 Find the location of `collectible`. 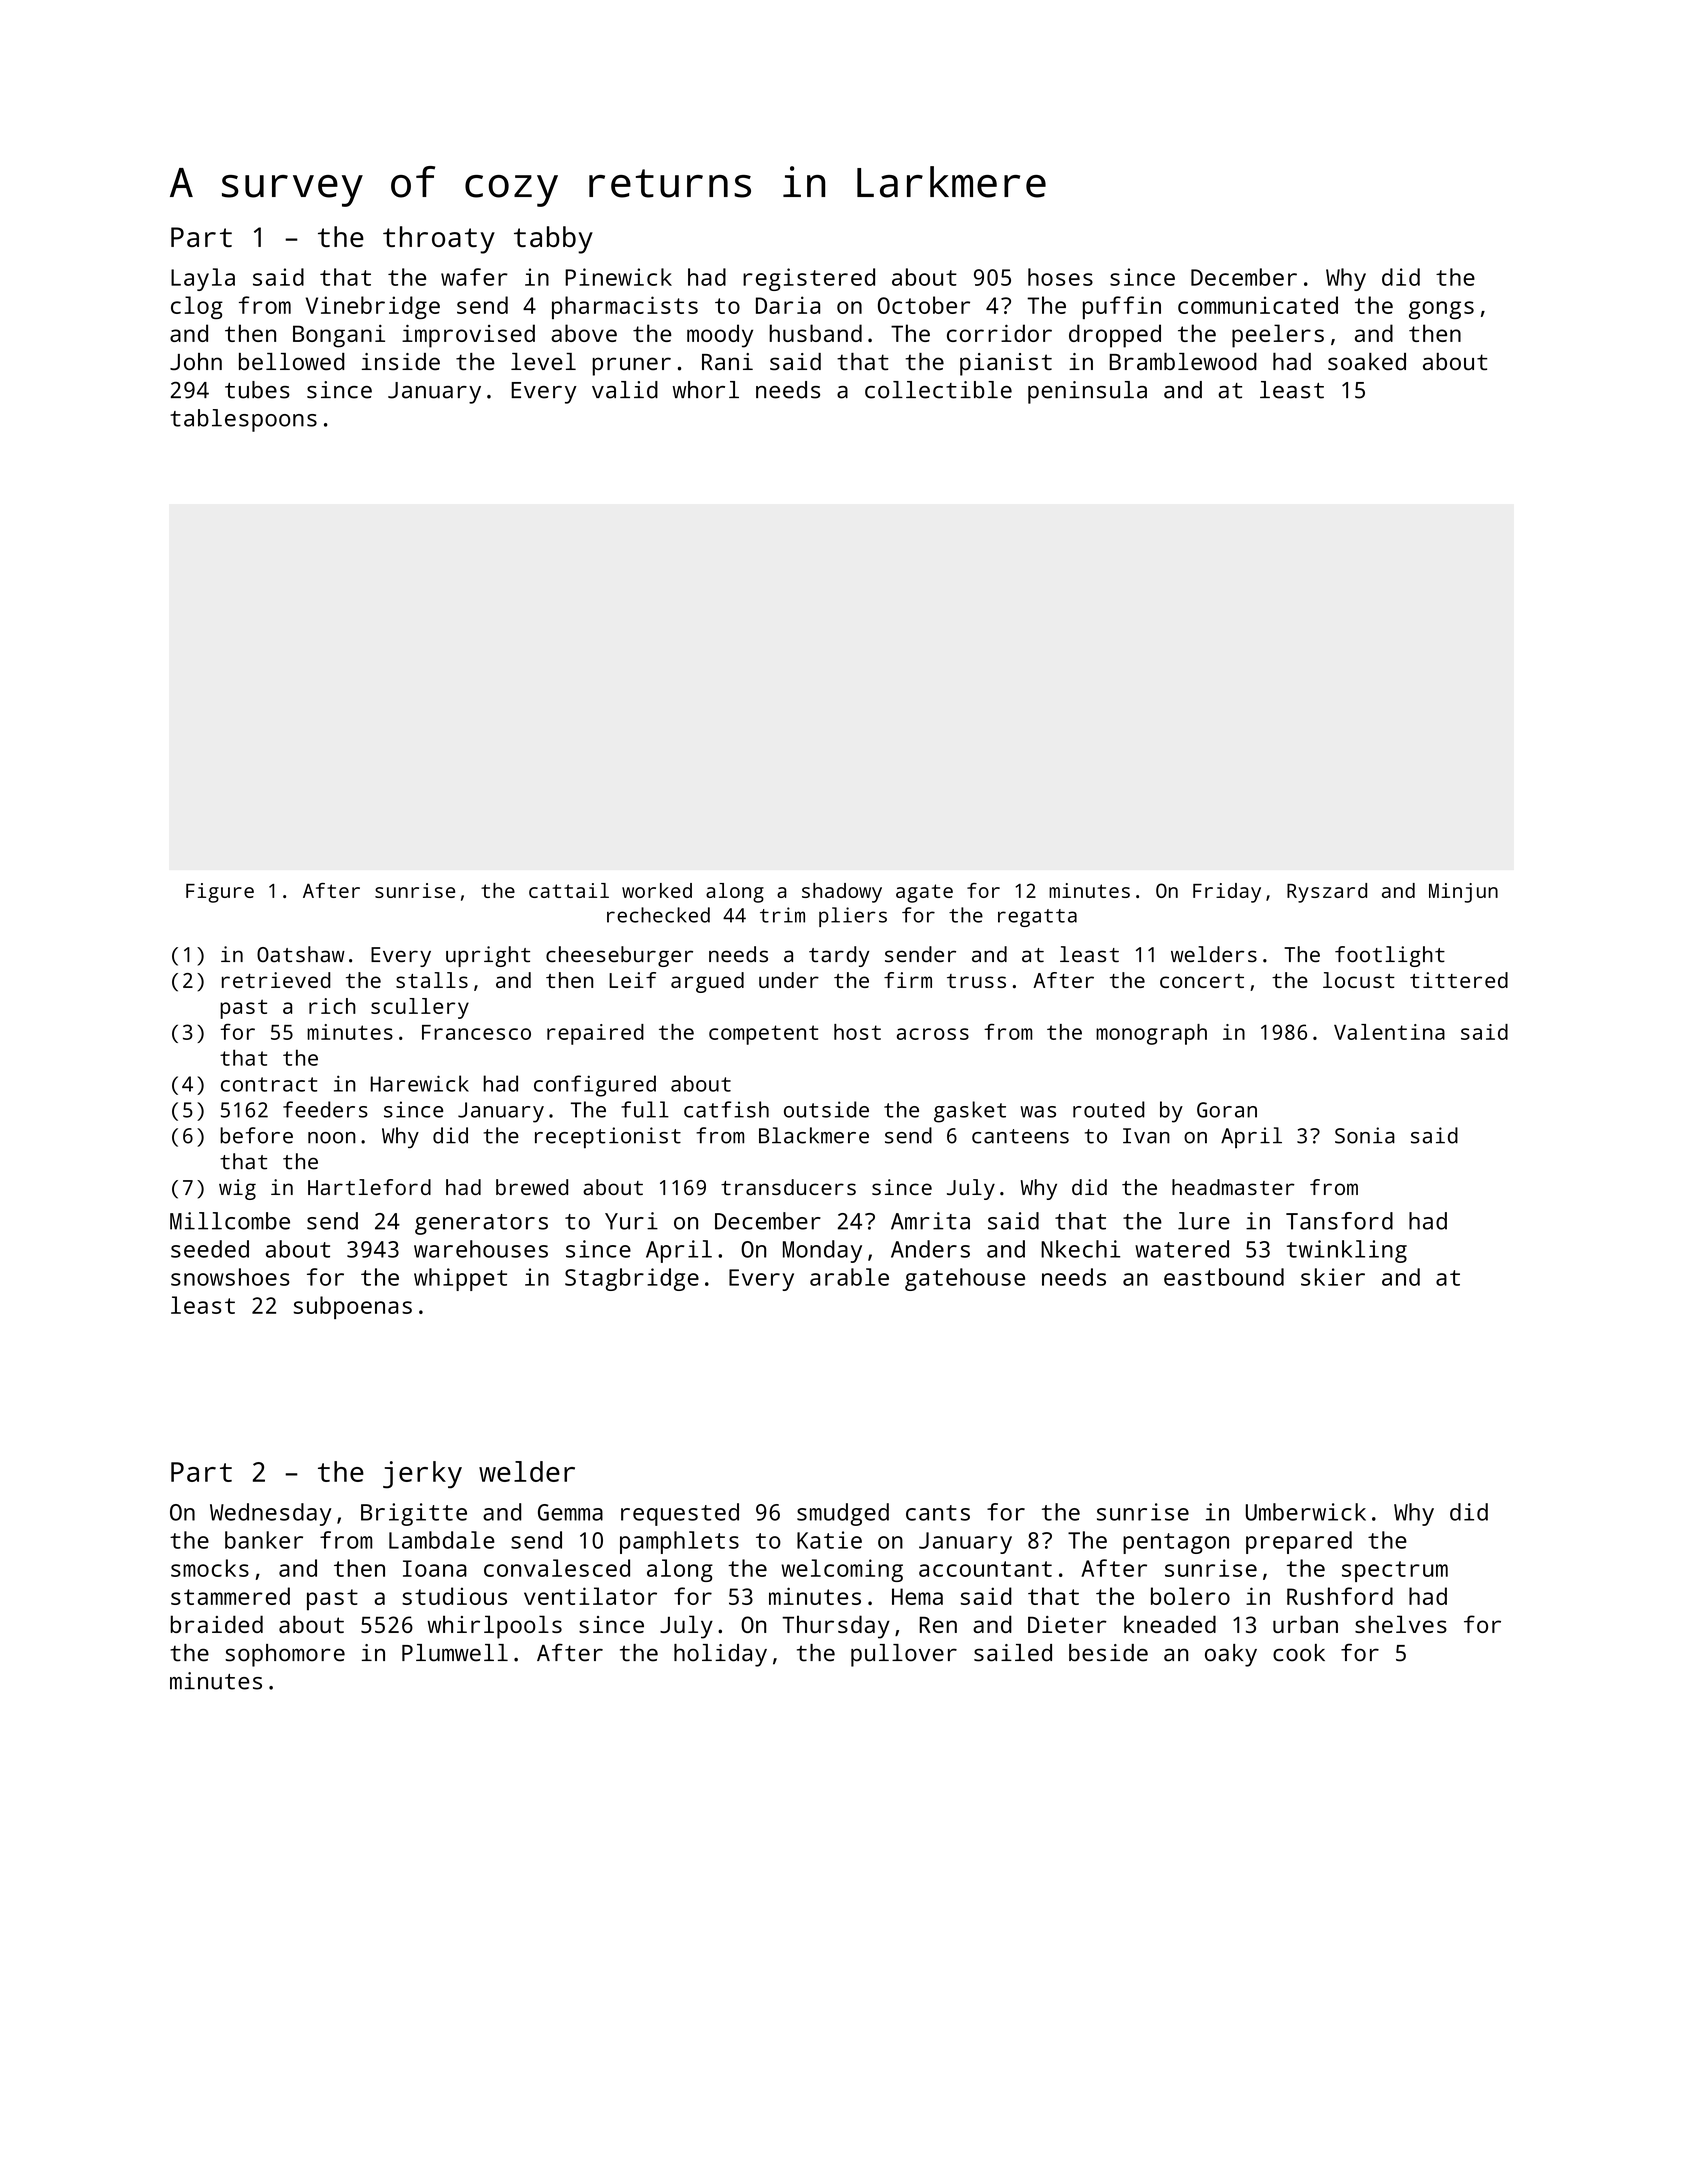

collectible is located at coordinates (938, 390).
